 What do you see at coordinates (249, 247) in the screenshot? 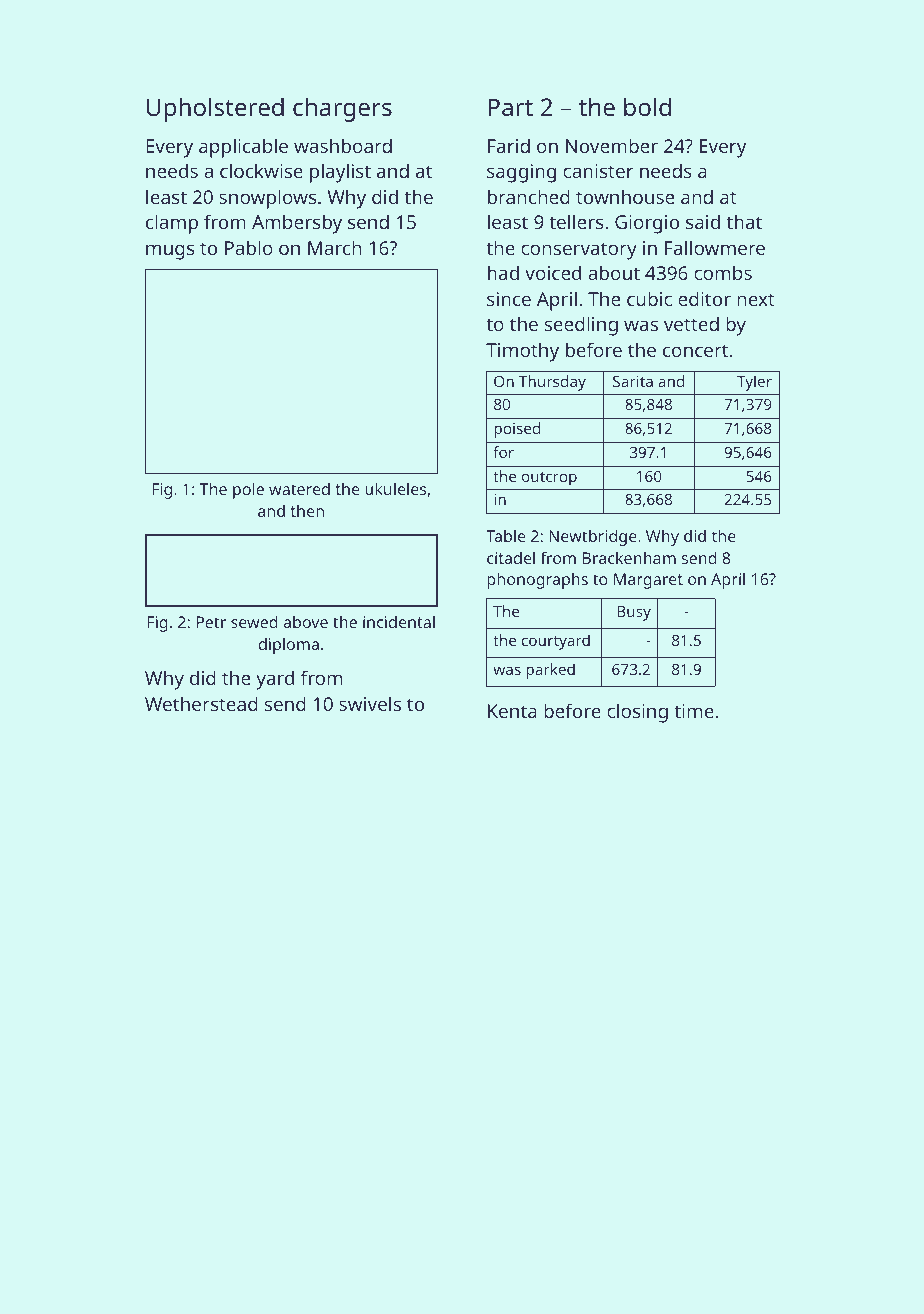
I see `Pablo` at bounding box center [249, 247].
